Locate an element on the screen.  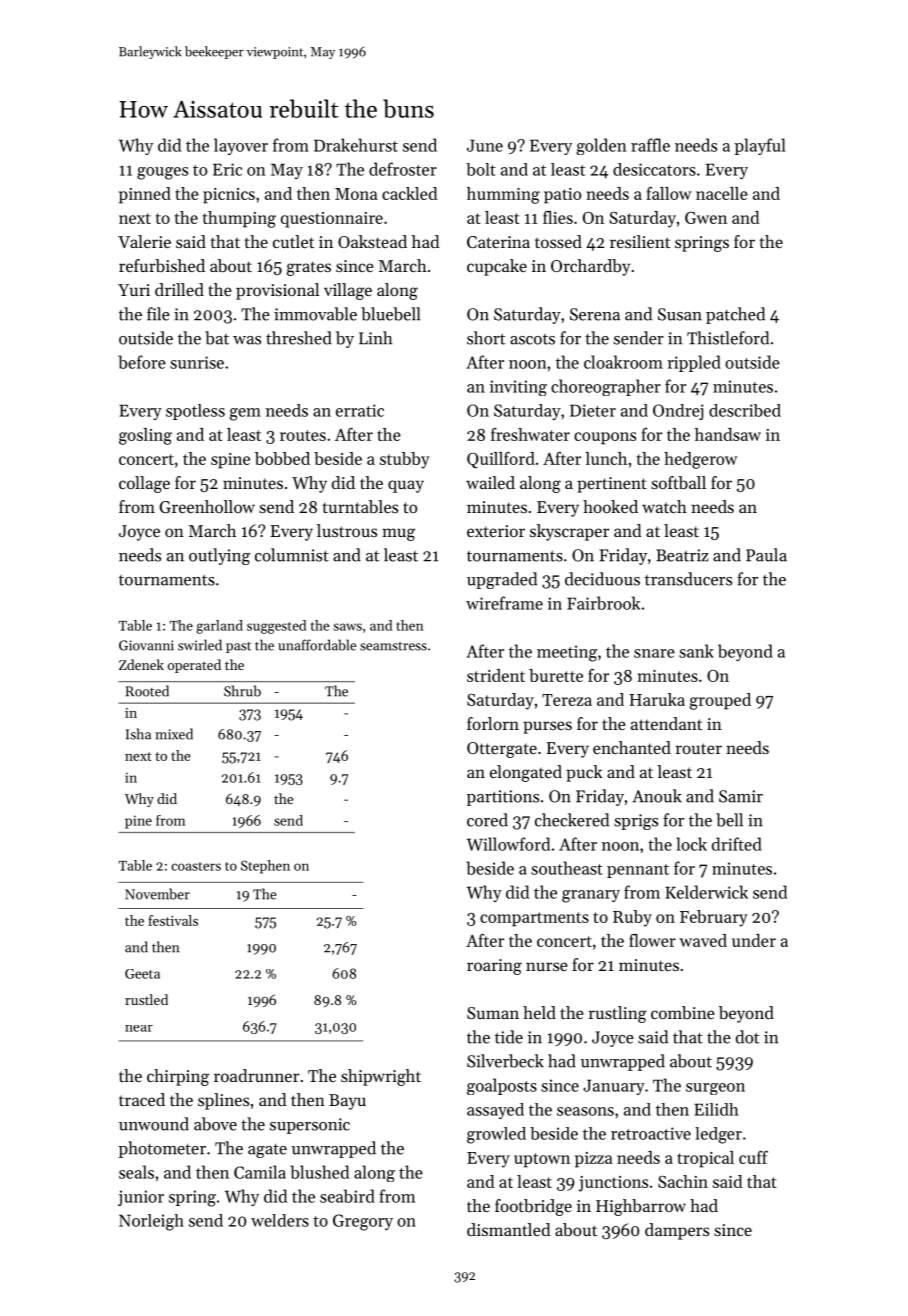
Caterina is located at coordinates (498, 242).
